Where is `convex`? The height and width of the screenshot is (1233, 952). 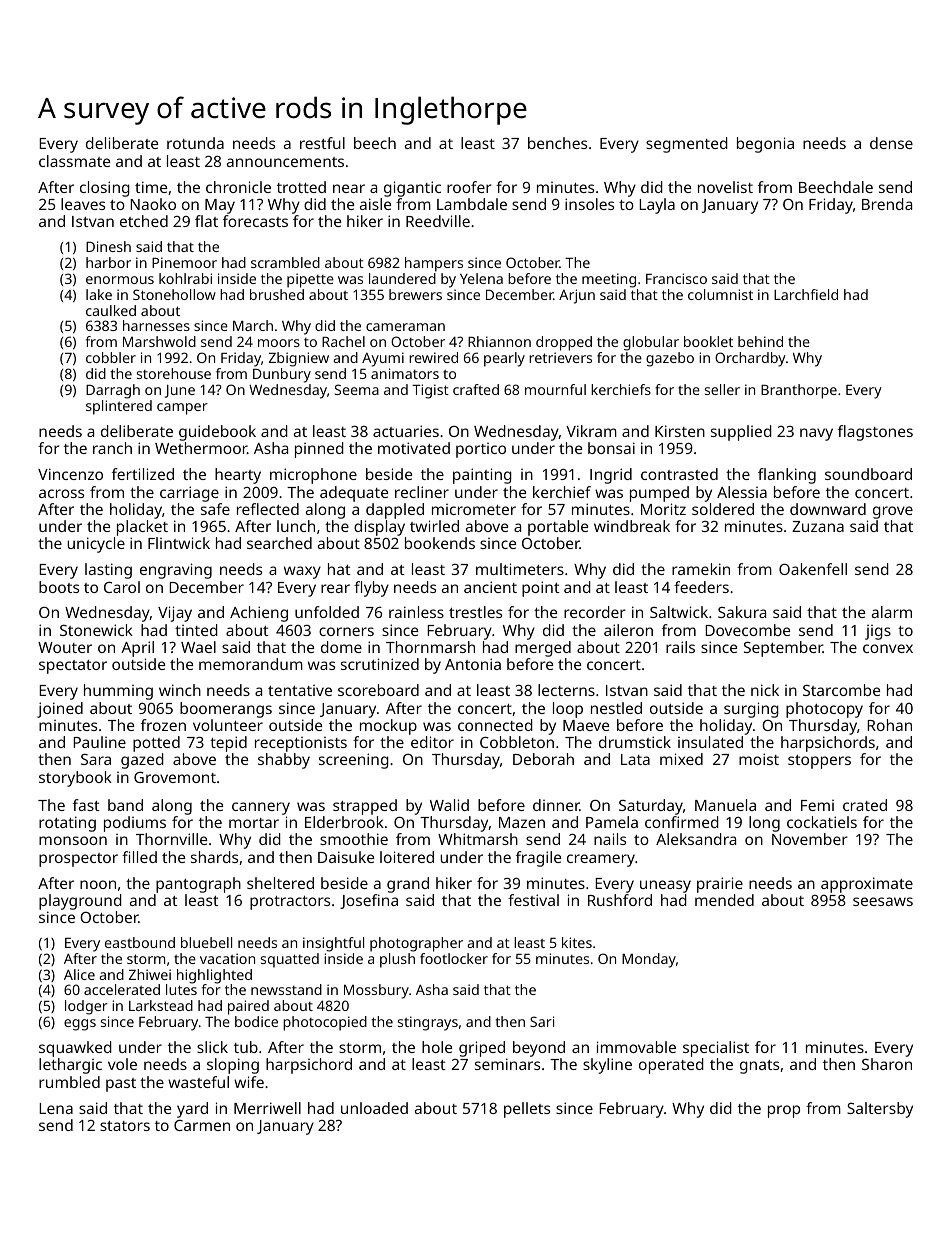 convex is located at coordinates (888, 648).
